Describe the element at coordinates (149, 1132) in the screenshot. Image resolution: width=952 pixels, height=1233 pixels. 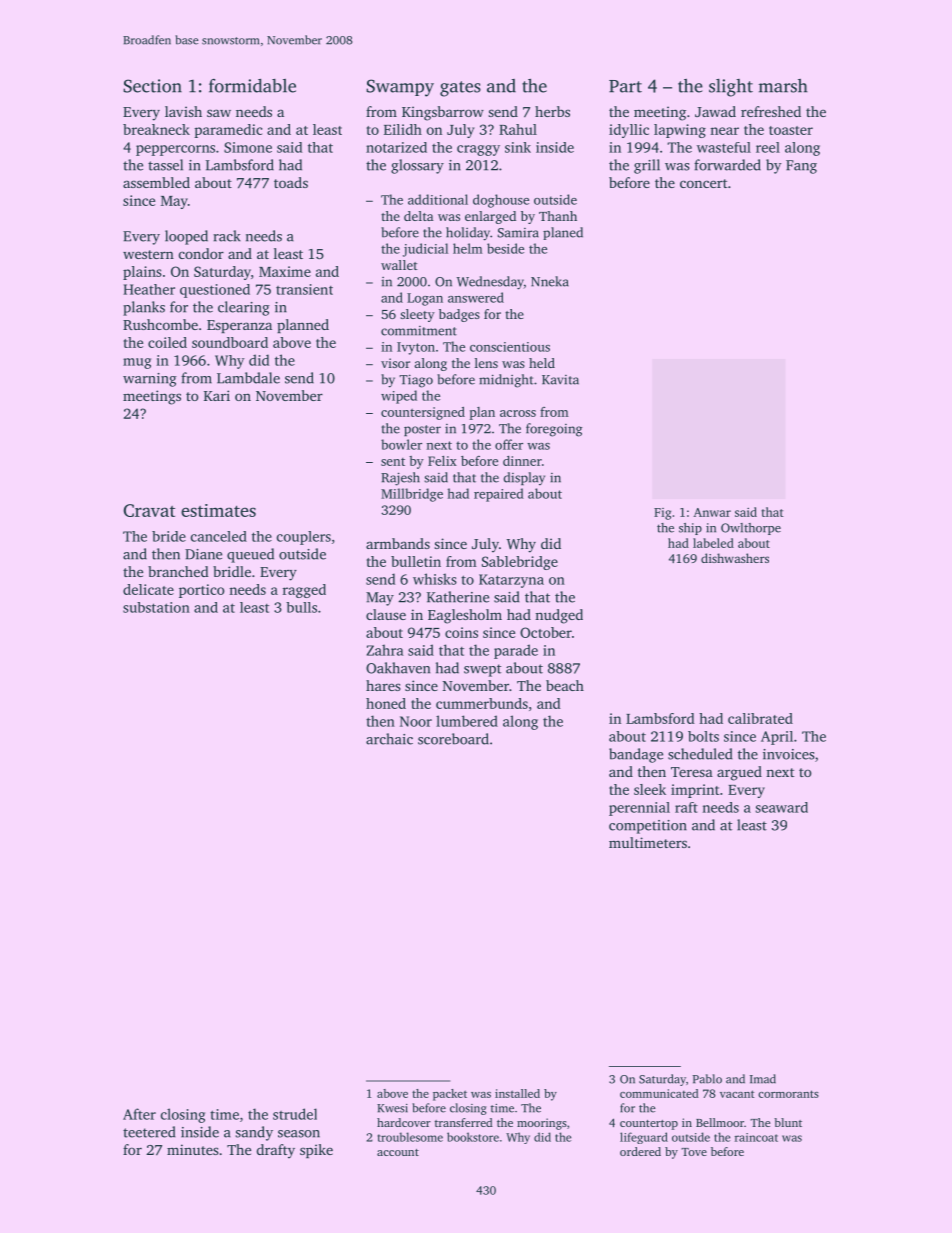
I see `teetered` at that location.
